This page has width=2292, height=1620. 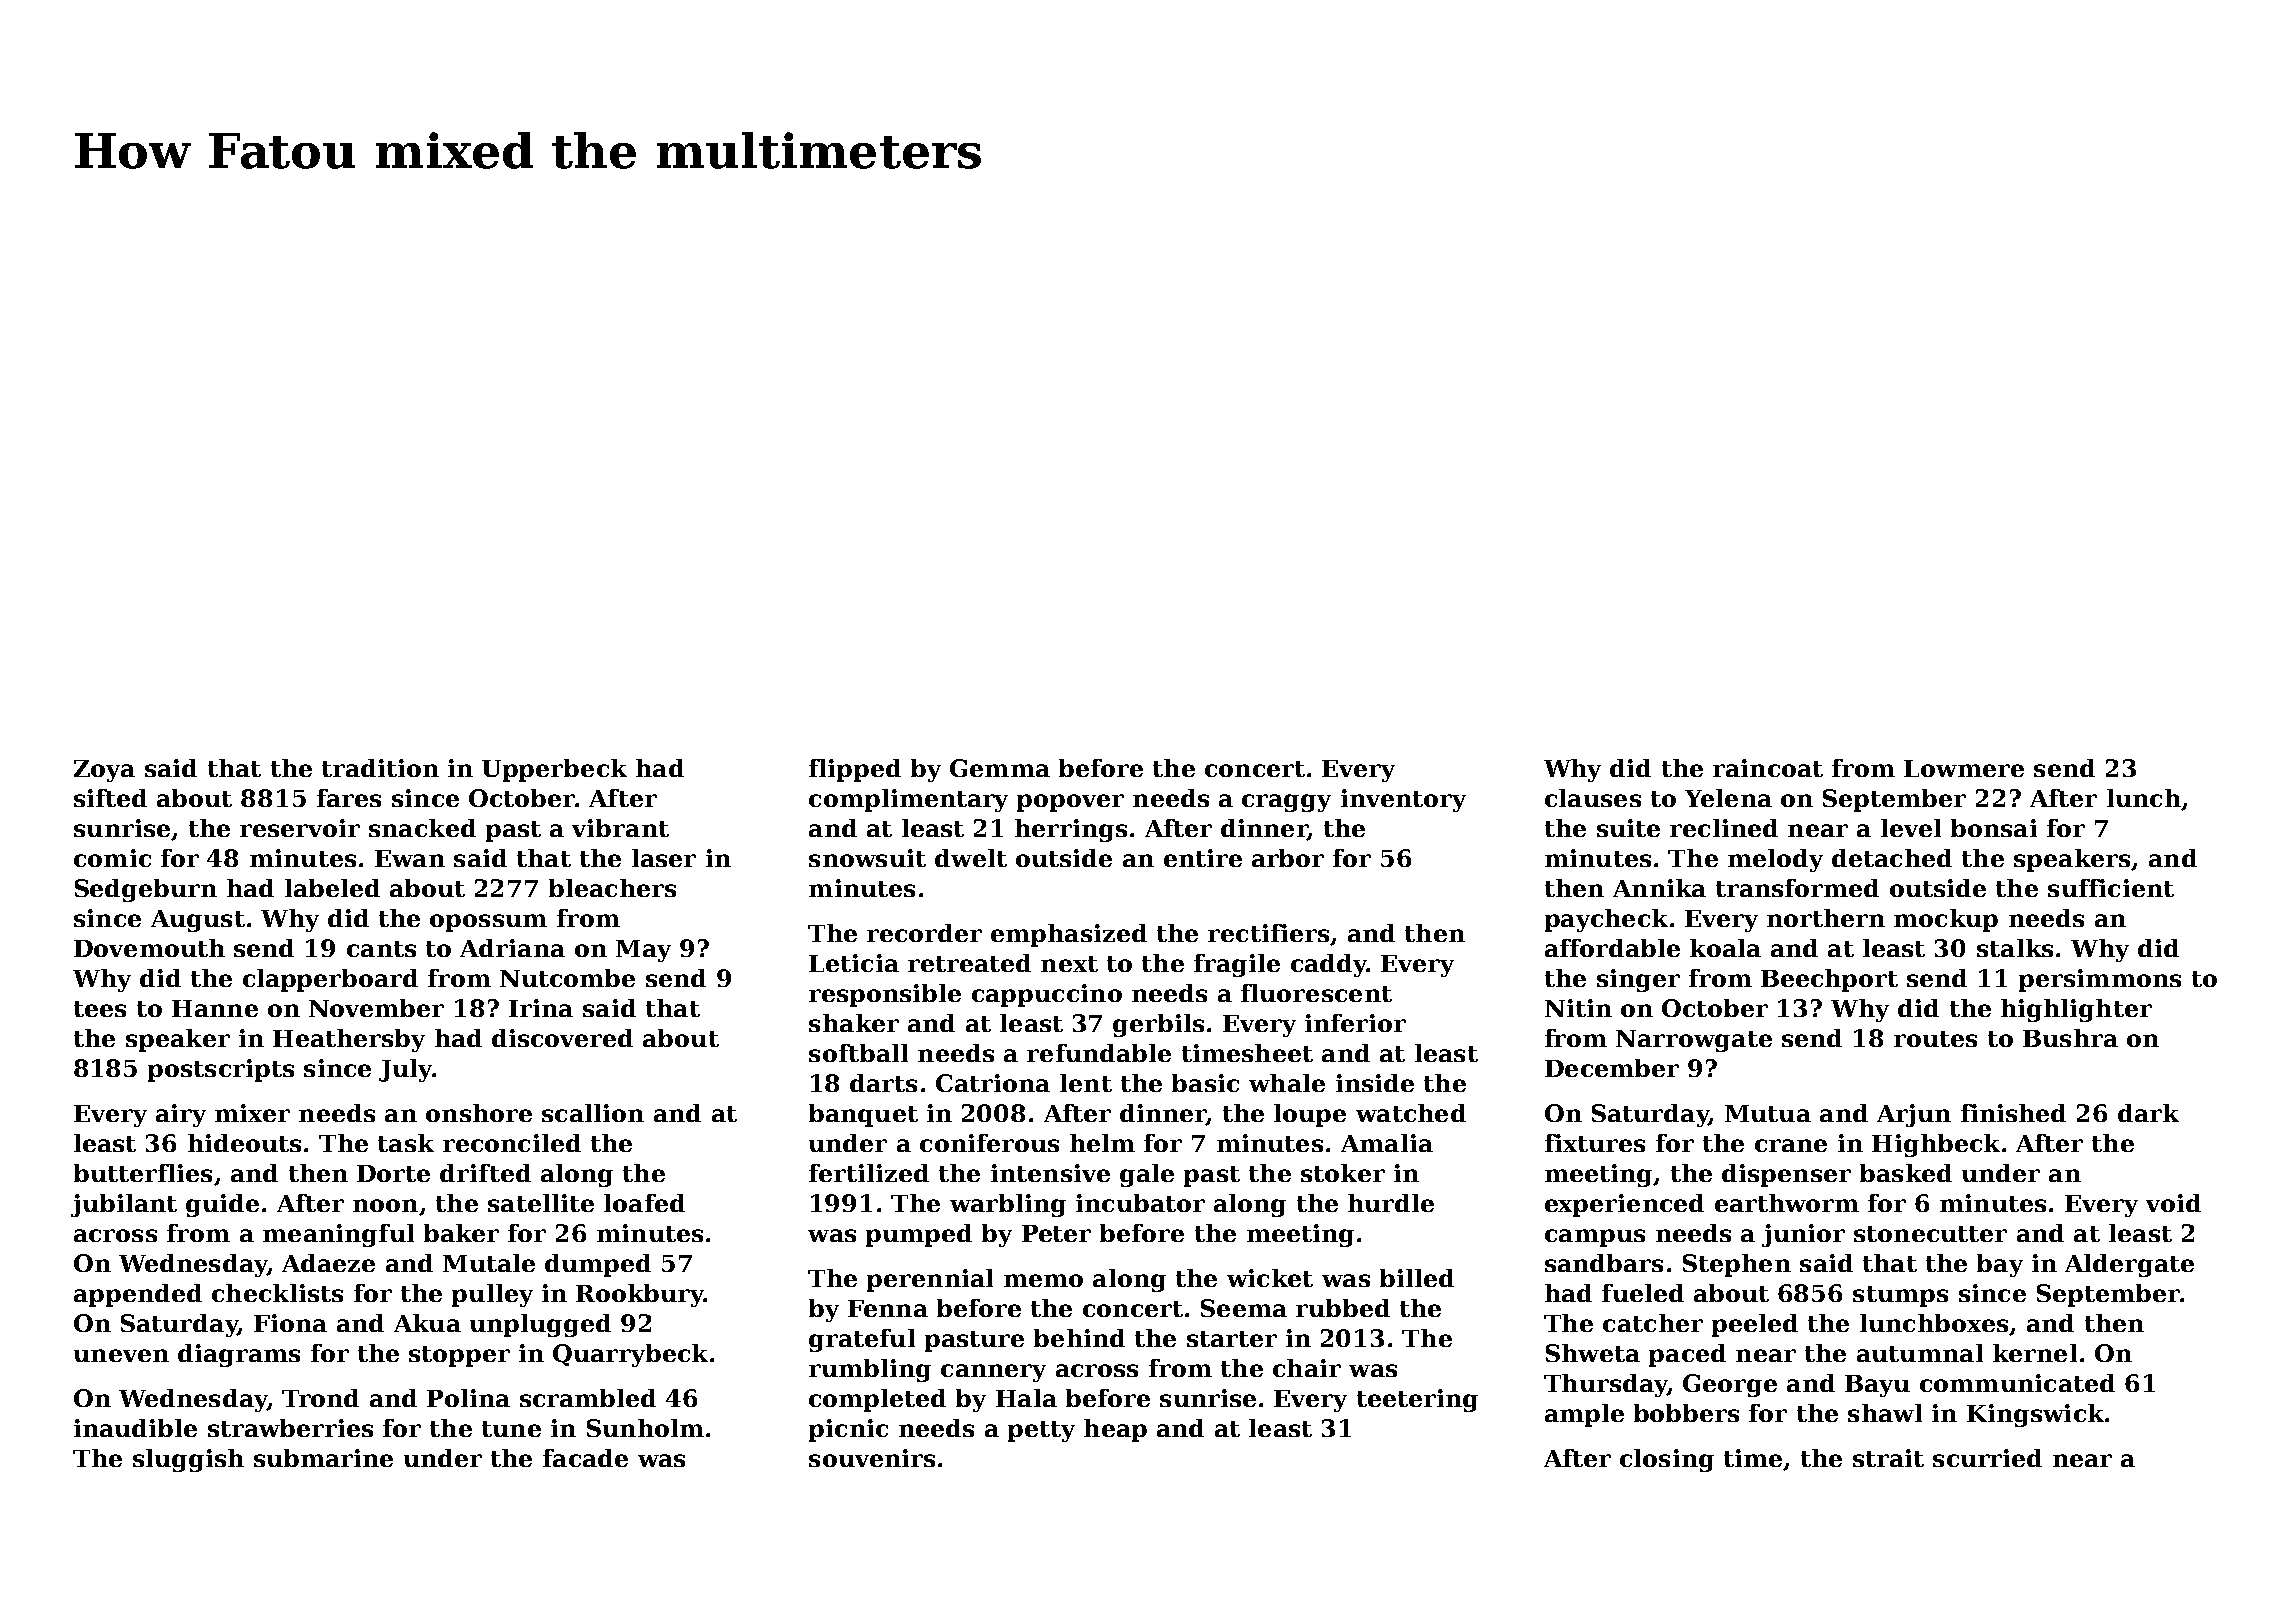 What do you see at coordinates (855, 770) in the page?
I see `flipped` at bounding box center [855, 770].
